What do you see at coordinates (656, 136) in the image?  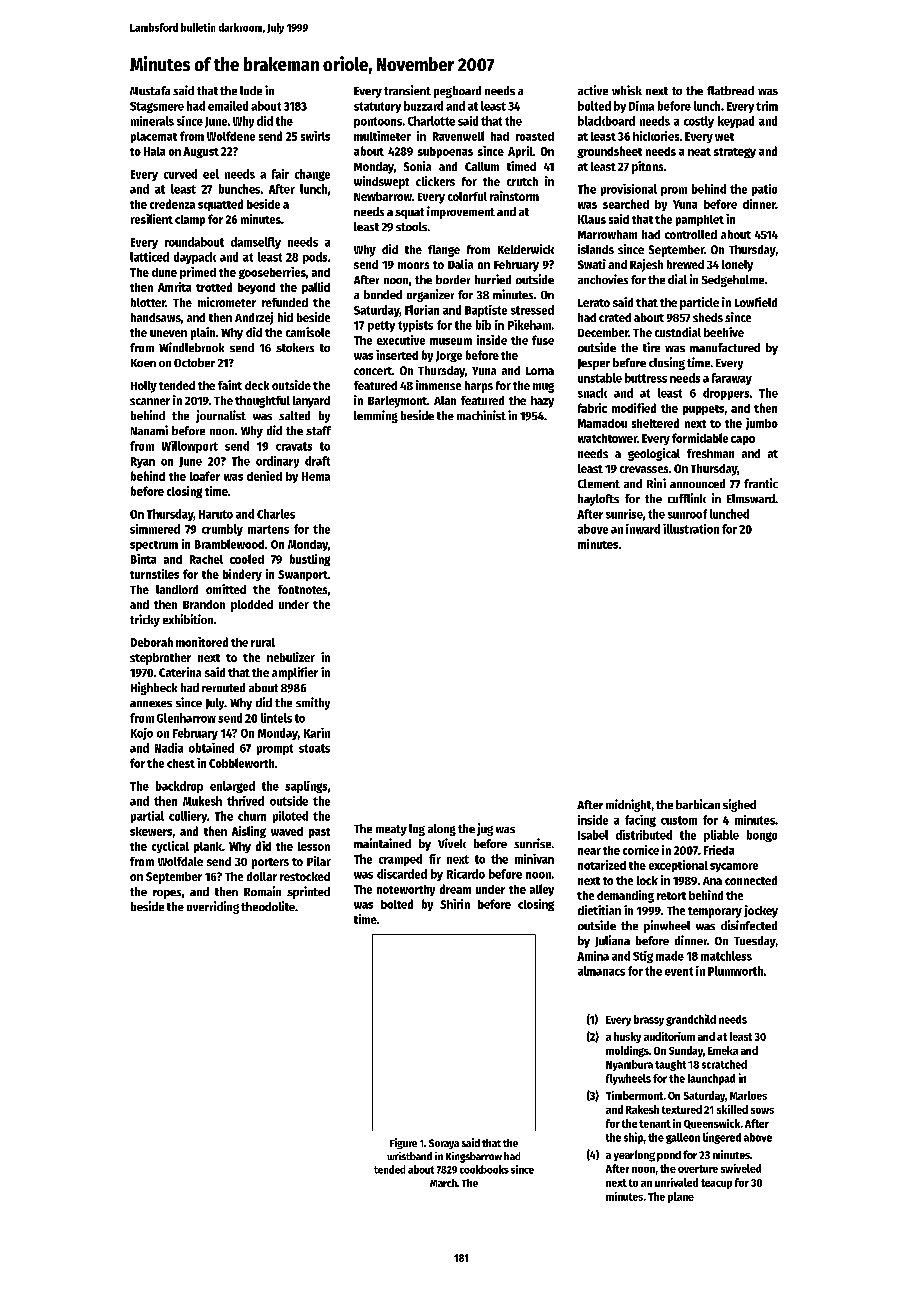 I see `hickories` at bounding box center [656, 136].
